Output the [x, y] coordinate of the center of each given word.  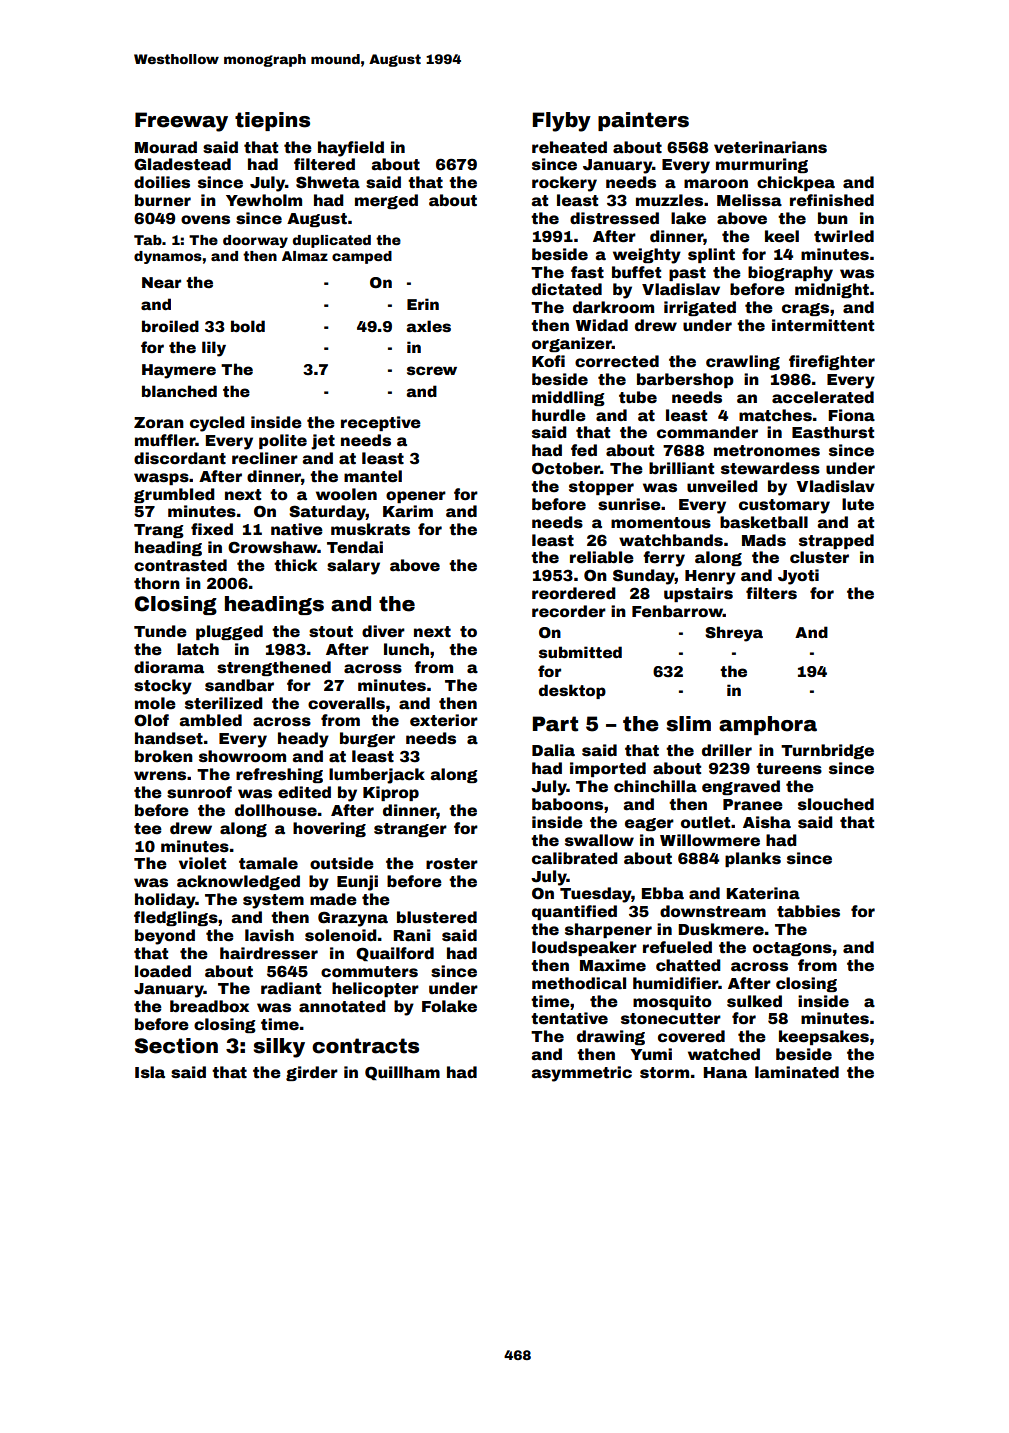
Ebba [663, 893]
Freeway [181, 122]
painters [643, 121]
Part [555, 724]
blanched [179, 391]
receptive [381, 423]
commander [707, 432]
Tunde [160, 631]
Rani [412, 935]
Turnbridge [827, 751]
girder [312, 1073]
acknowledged [238, 882]
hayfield [351, 149]
